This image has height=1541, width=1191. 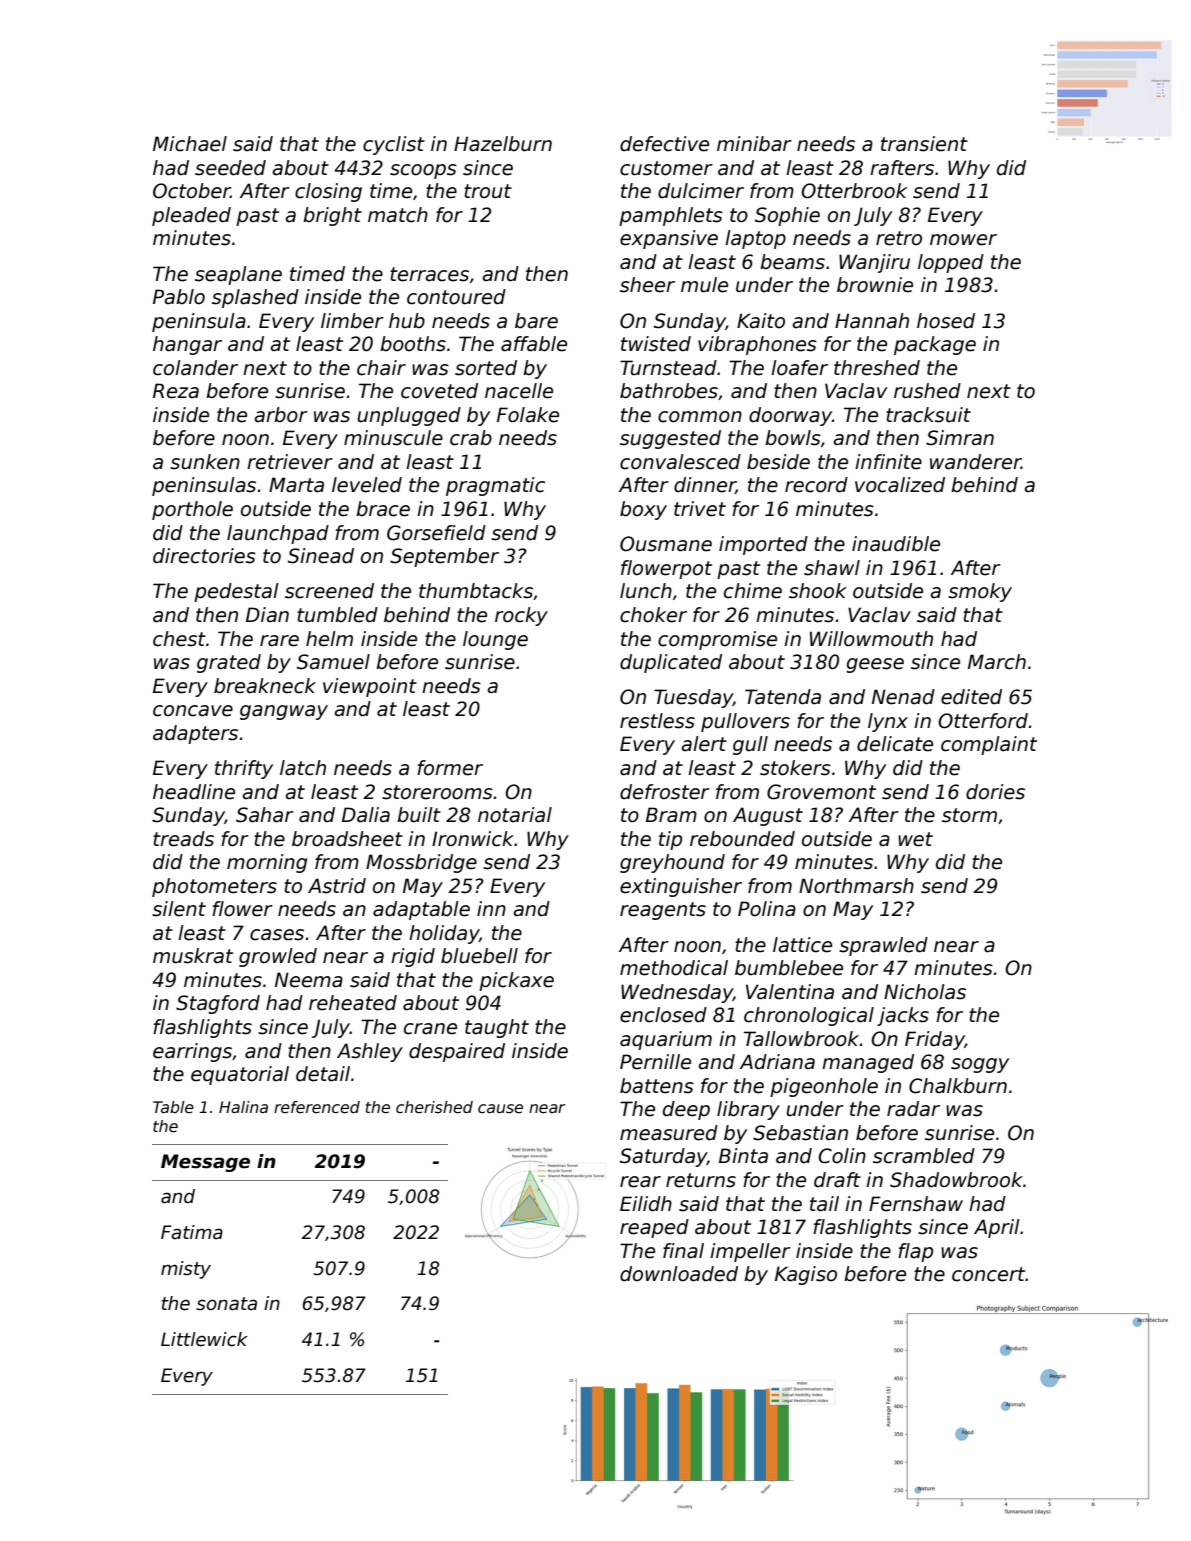 What do you see at coordinates (663, 911) in the image?
I see `reagents` at bounding box center [663, 911].
